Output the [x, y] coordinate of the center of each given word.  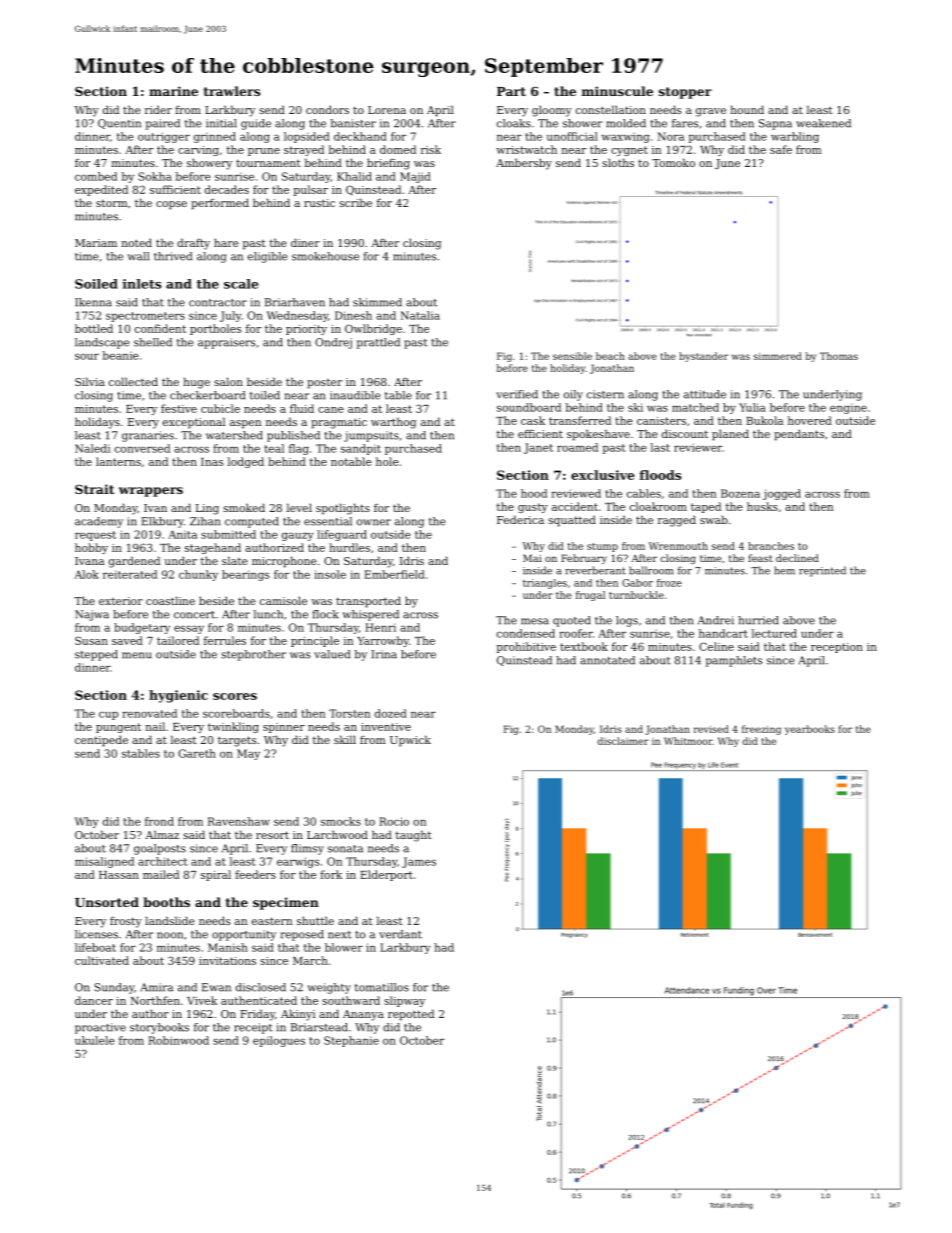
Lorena [387, 110]
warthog [393, 423]
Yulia [752, 407]
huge [196, 383]
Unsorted [107, 902]
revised [711, 729]
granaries [148, 436]
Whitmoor [688, 741]
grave [711, 112]
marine [173, 91]
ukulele [95, 1040]
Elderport [386, 875]
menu [137, 655]
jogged [782, 494]
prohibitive [526, 647]
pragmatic [339, 423]
